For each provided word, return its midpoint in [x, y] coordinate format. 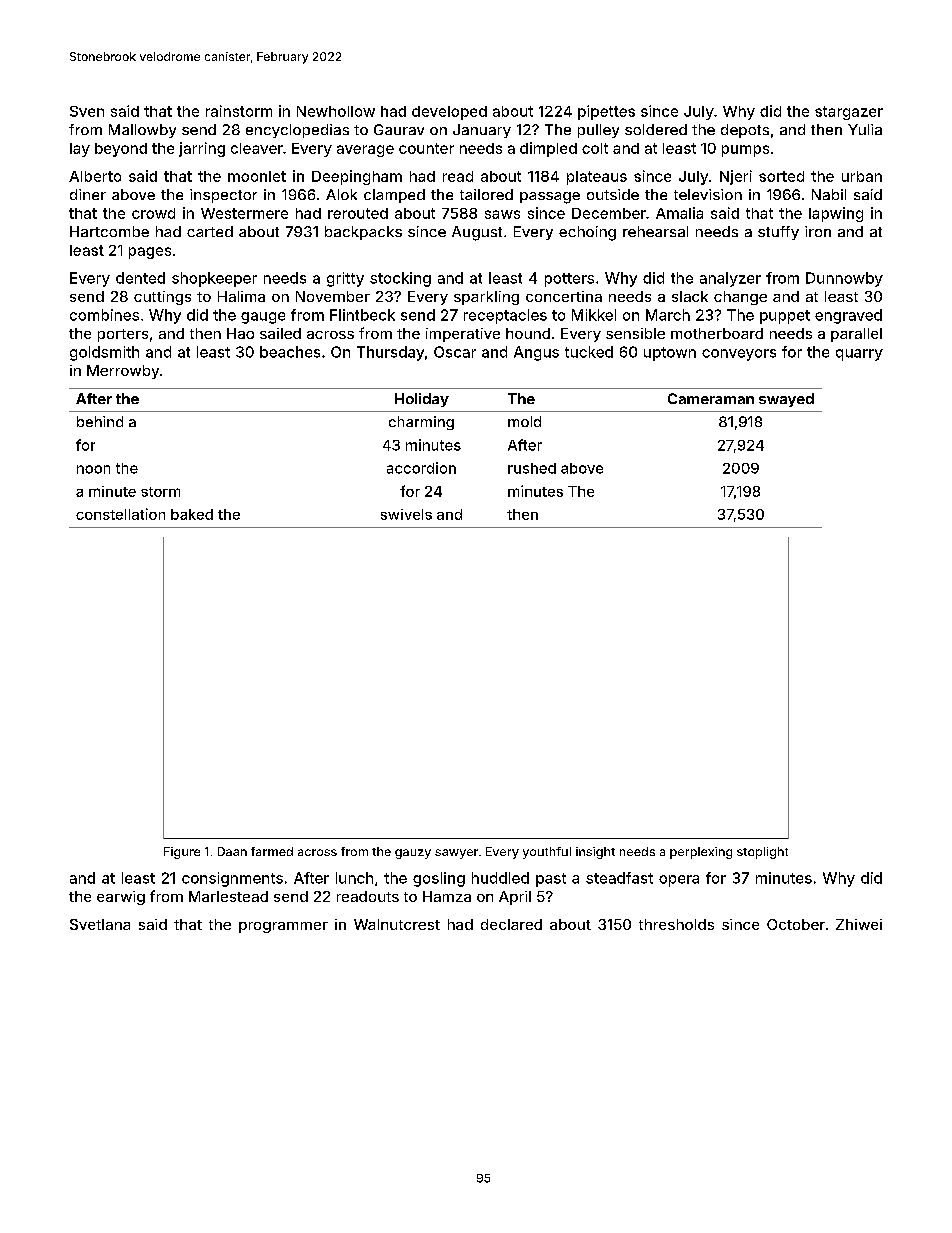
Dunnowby [844, 279]
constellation [120, 514]
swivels [406, 514]
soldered [656, 129]
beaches [290, 352]
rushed [532, 468]
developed [449, 113]
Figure [182, 853]
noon [93, 469]
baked [192, 514]
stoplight [762, 853]
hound [528, 333]
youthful [547, 853]
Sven [87, 111]
